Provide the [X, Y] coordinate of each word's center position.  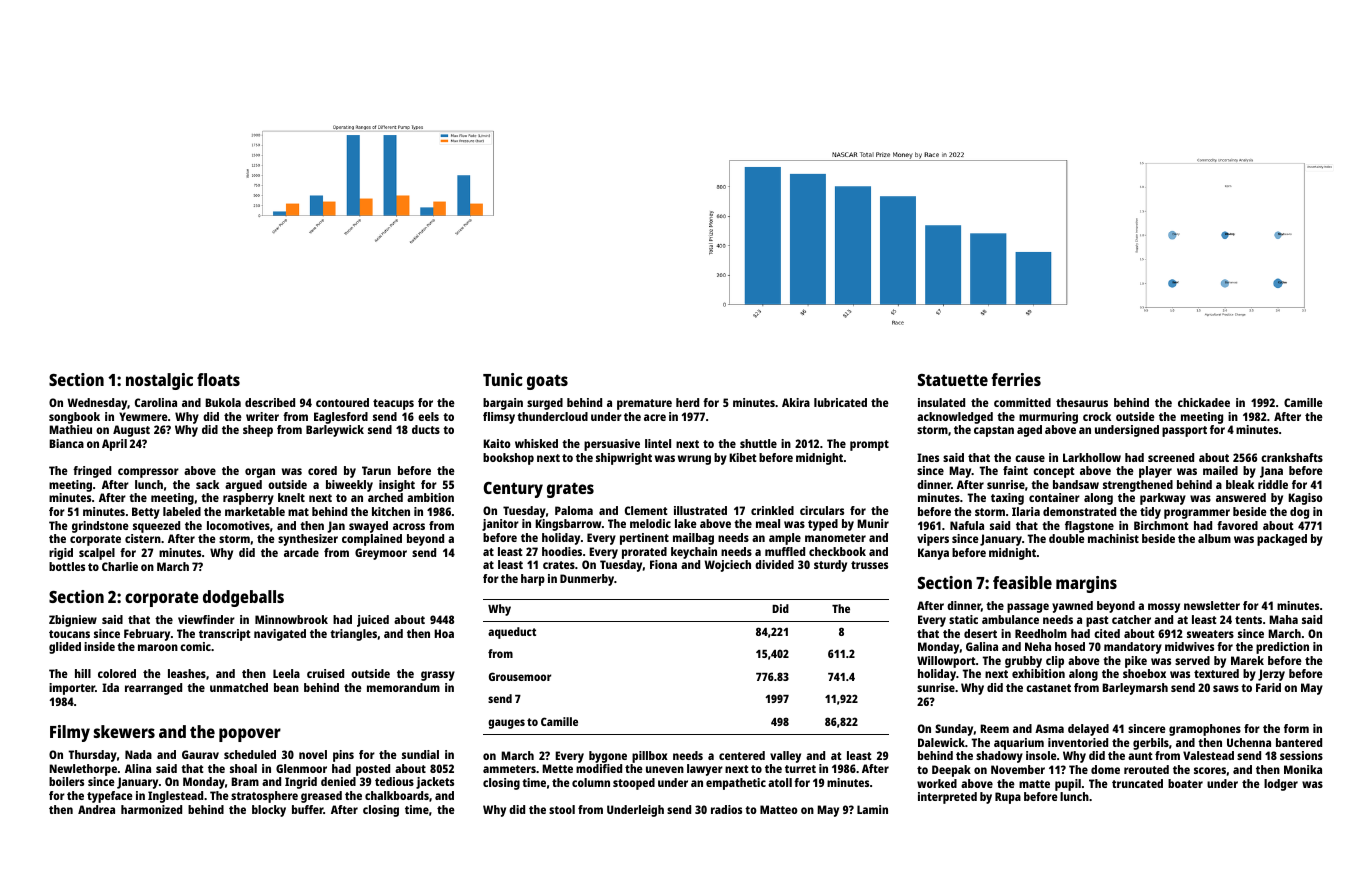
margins [1086, 584]
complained [372, 540]
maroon [158, 647]
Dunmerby [587, 580]
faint [1015, 470]
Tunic [503, 379]
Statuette [953, 380]
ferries [1016, 379]
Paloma [574, 510]
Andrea [96, 809]
